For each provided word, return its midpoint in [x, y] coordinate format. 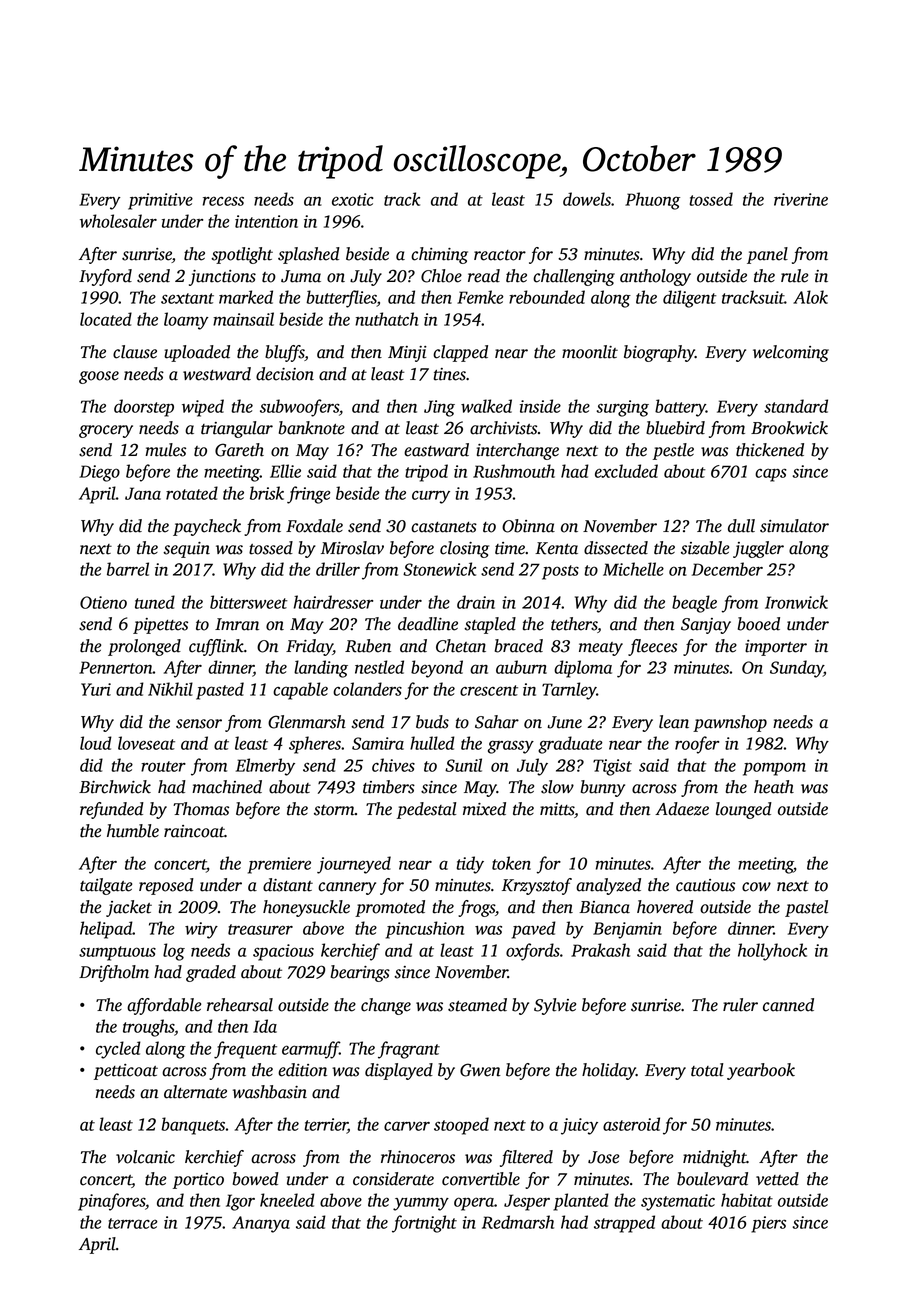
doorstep [144, 408]
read [484, 276]
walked [486, 406]
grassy [511, 747]
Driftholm [114, 973]
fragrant [409, 1050]
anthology [655, 277]
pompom [774, 769]
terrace [133, 1223]
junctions [222, 278]
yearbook [761, 1071]
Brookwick [789, 428]
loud [96, 743]
